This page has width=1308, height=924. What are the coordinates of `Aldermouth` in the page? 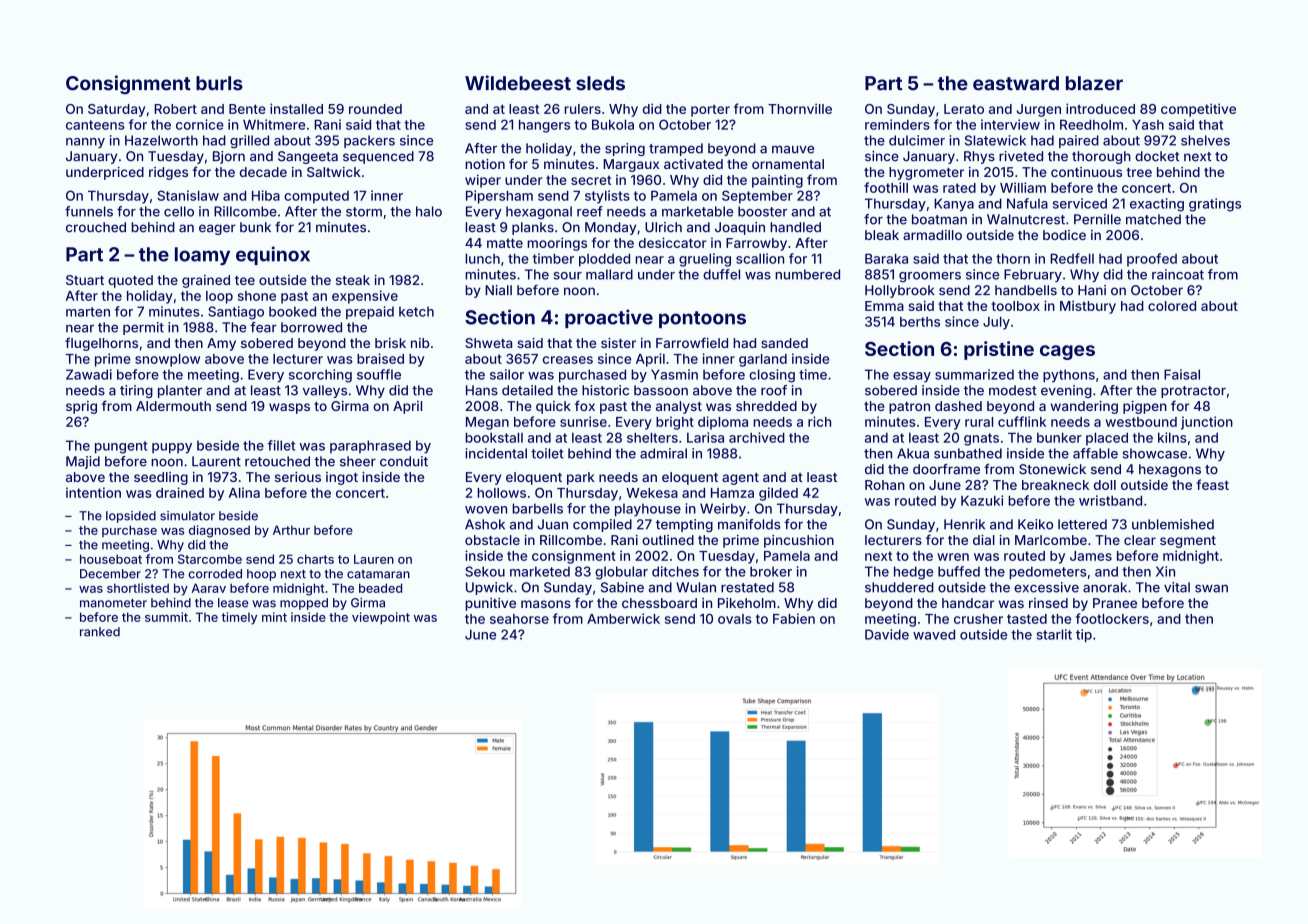 It's located at (173, 406).
